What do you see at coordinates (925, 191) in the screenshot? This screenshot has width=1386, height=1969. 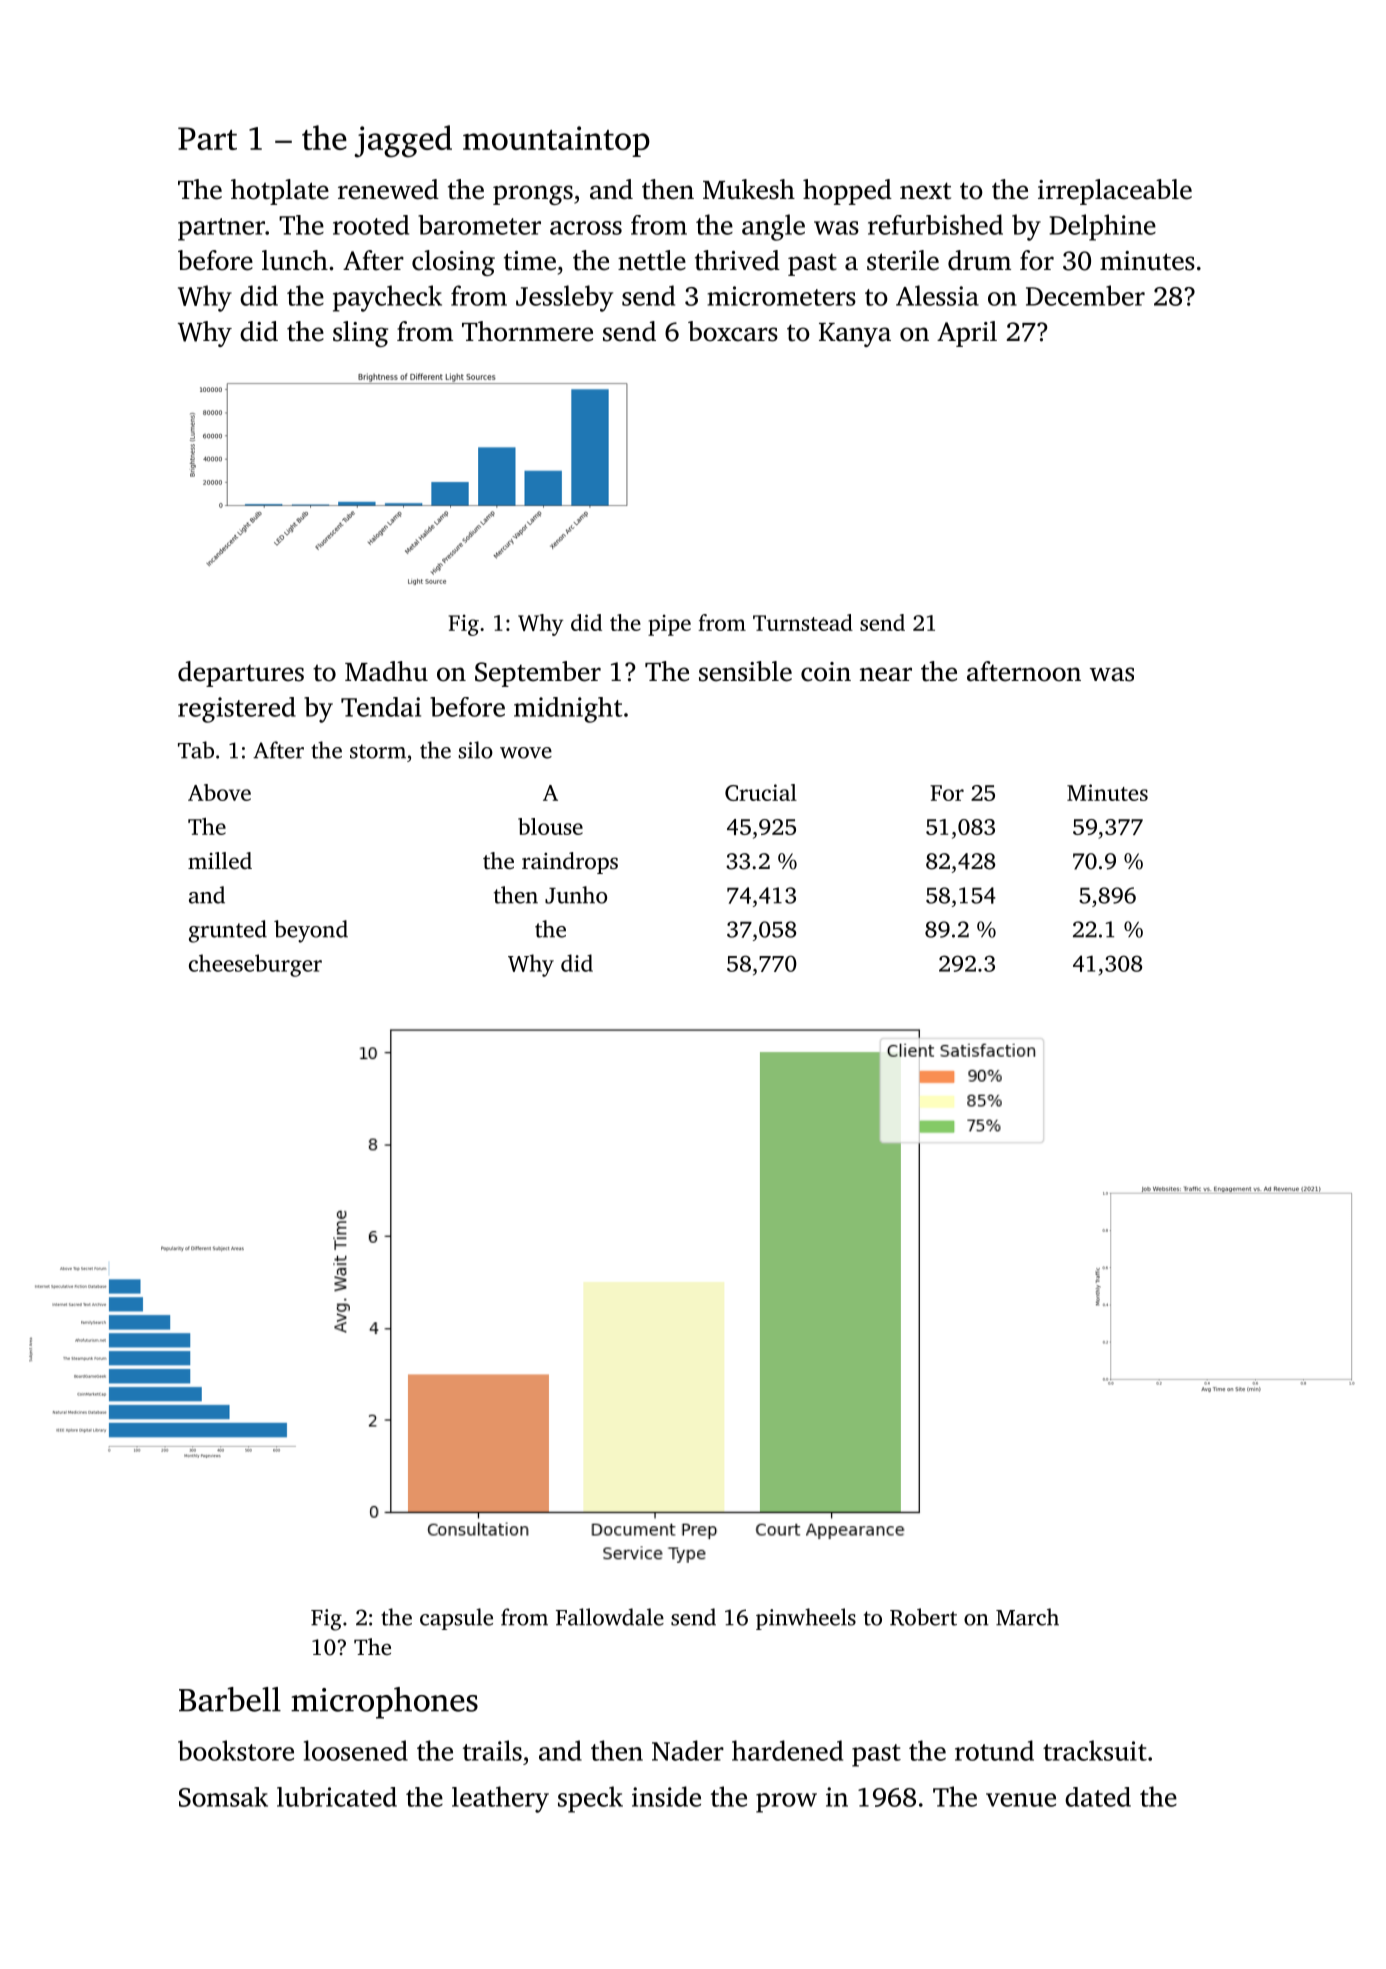 I see `next` at bounding box center [925, 191].
